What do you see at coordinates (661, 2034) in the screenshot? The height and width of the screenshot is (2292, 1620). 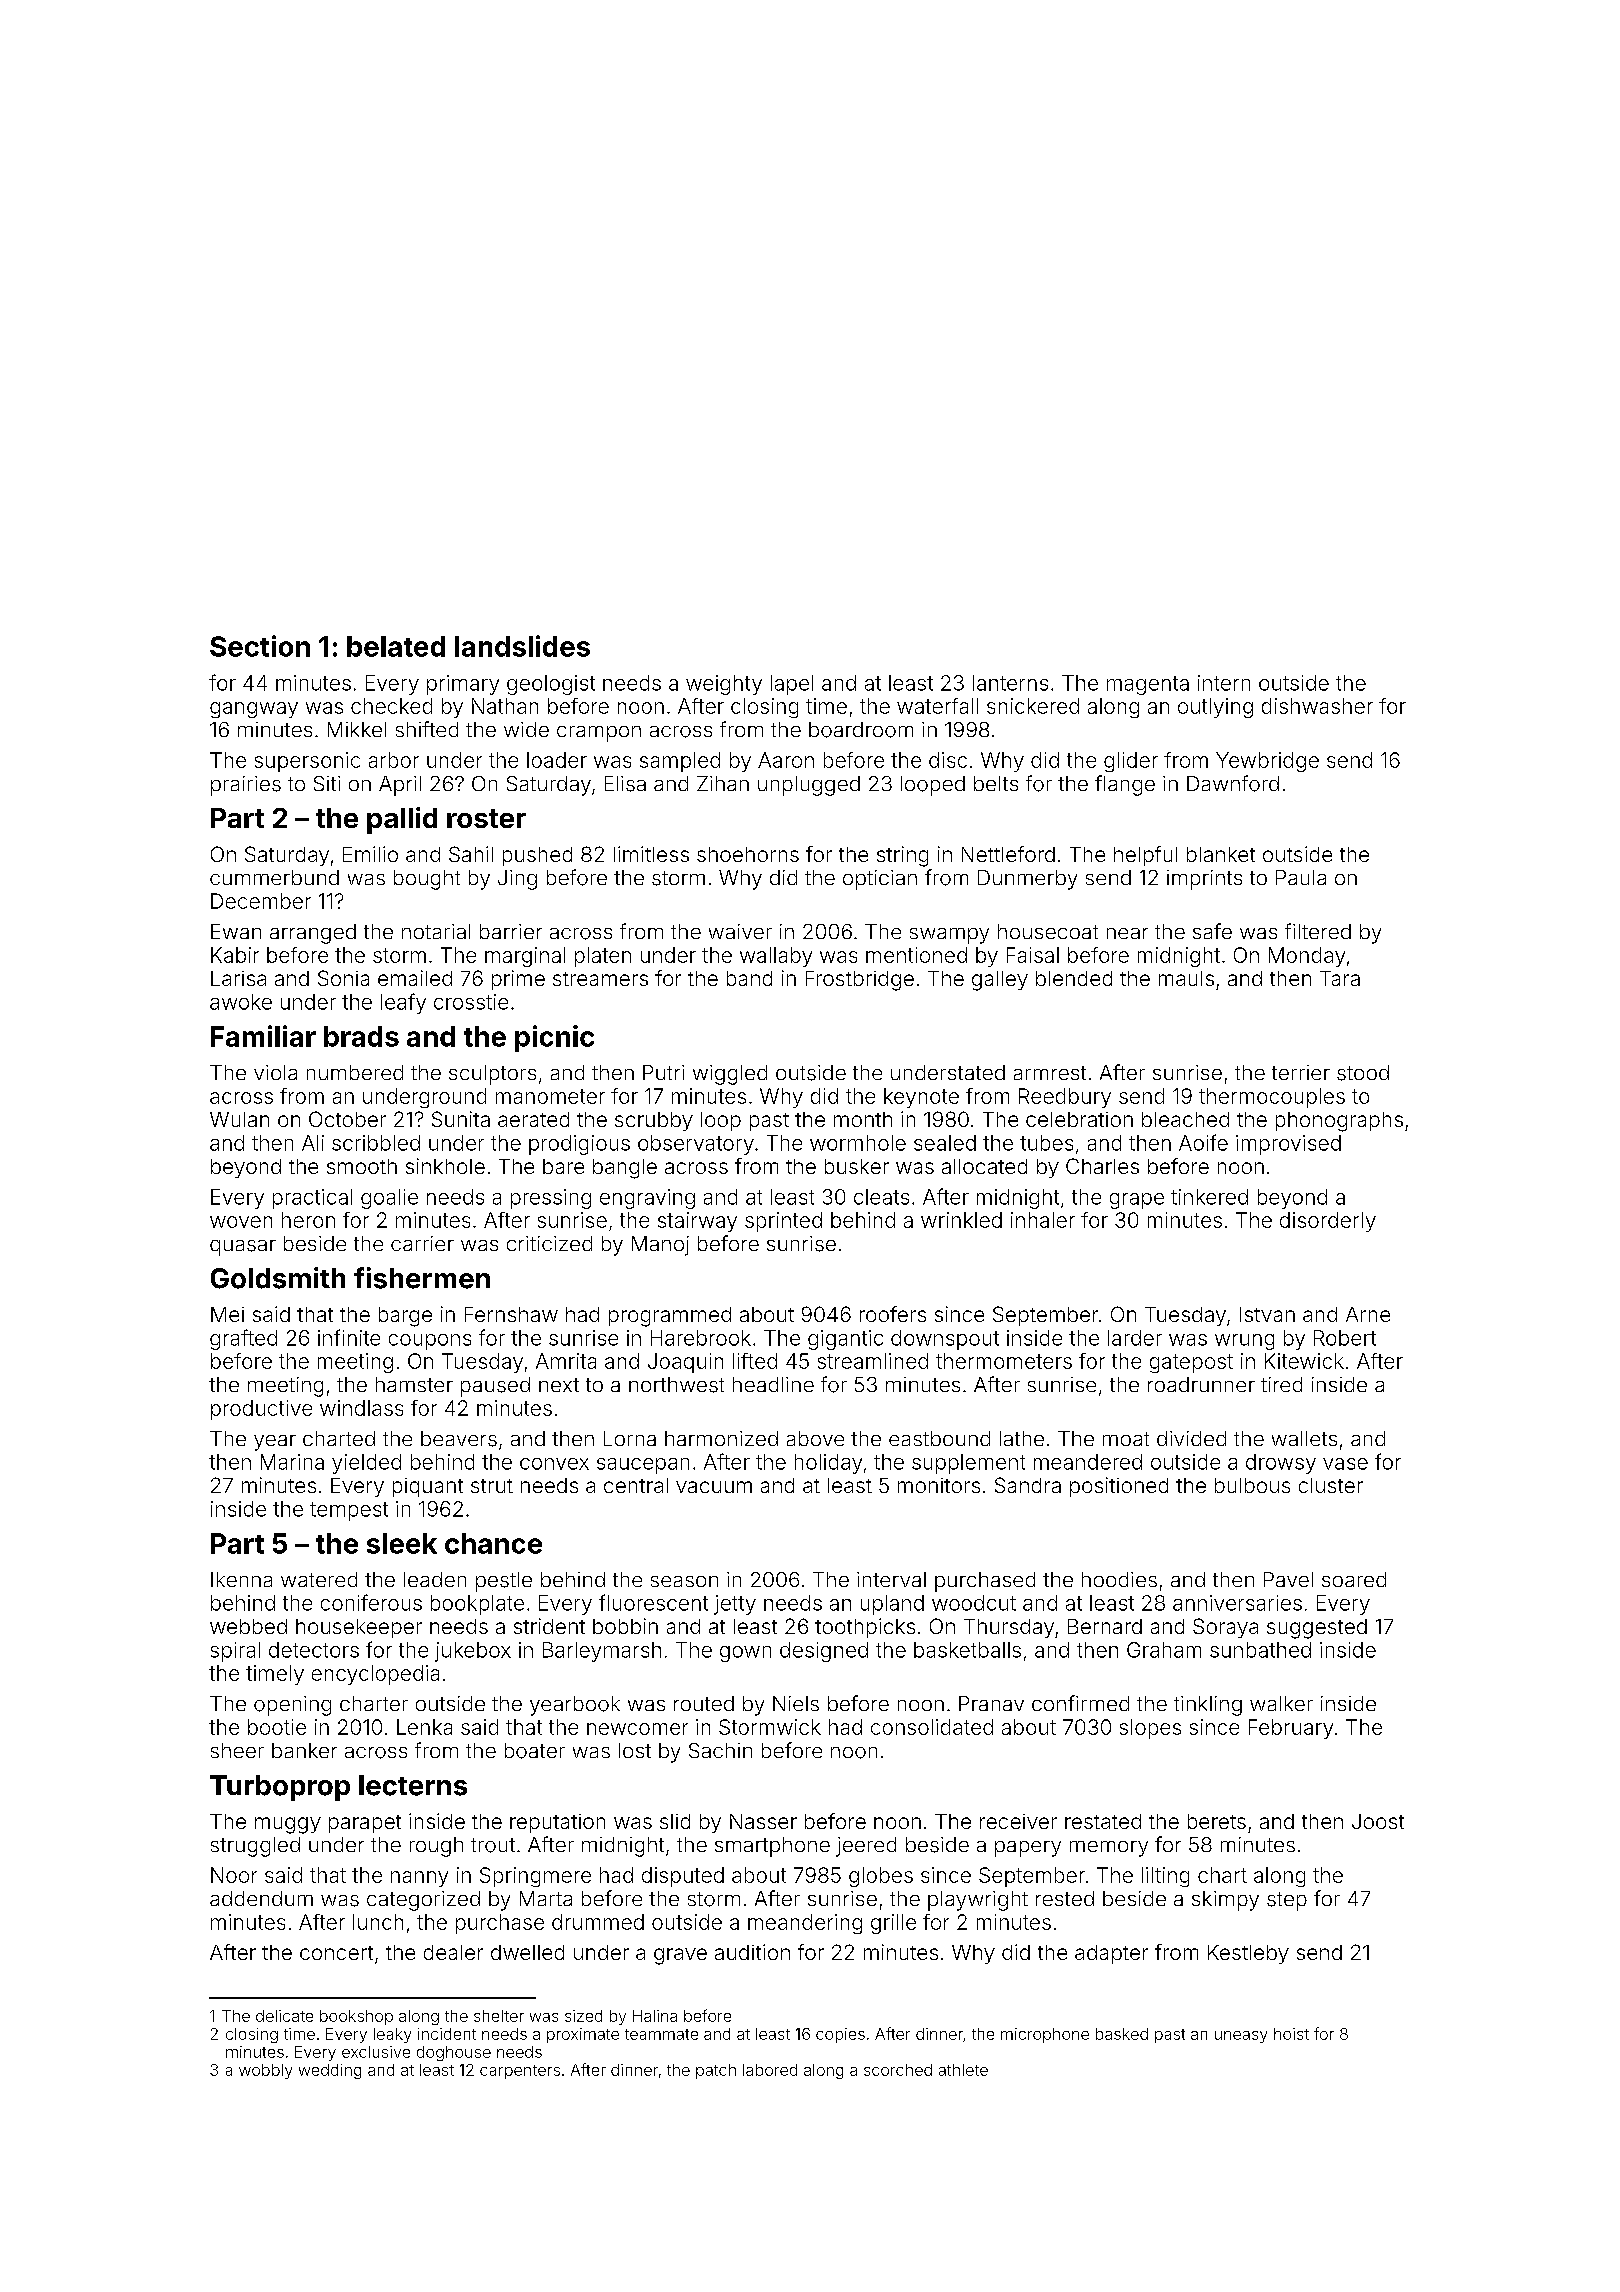 I see `teammate` at bounding box center [661, 2034].
